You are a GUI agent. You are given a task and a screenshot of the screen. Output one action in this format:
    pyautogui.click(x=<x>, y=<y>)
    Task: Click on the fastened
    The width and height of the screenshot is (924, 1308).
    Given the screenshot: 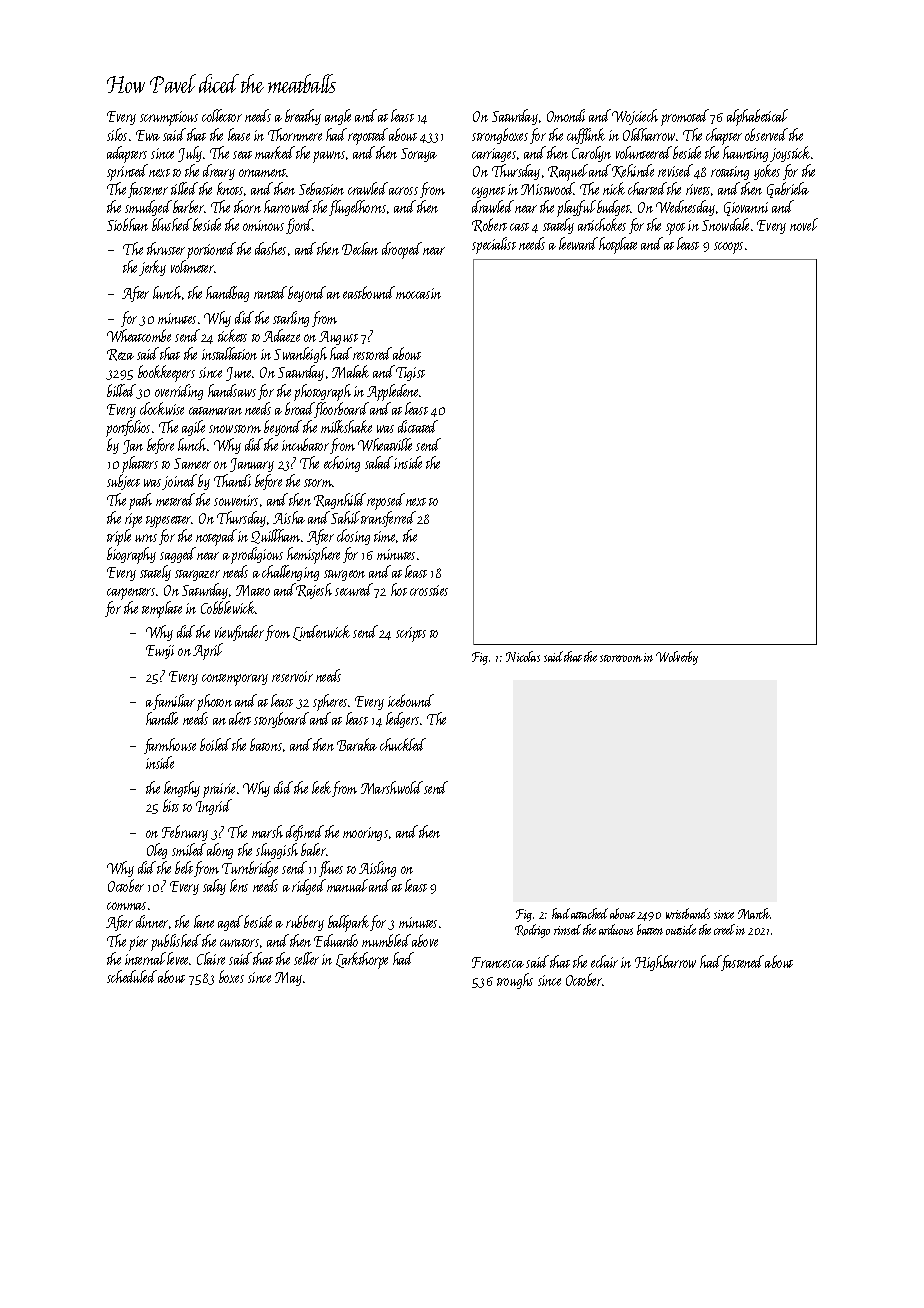 What is the action you would take?
    pyautogui.click(x=742, y=963)
